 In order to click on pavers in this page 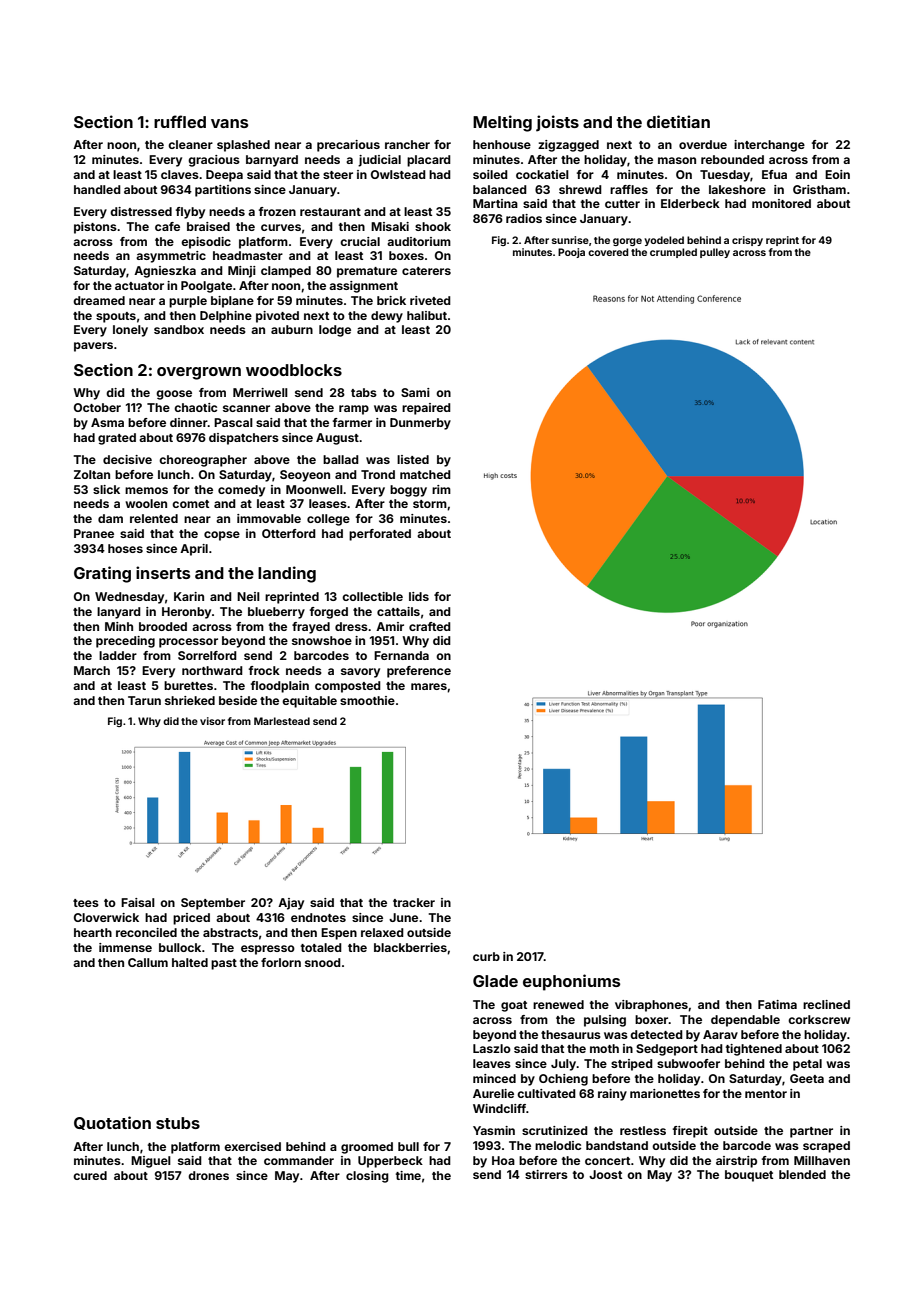, I will do `click(93, 347)`.
